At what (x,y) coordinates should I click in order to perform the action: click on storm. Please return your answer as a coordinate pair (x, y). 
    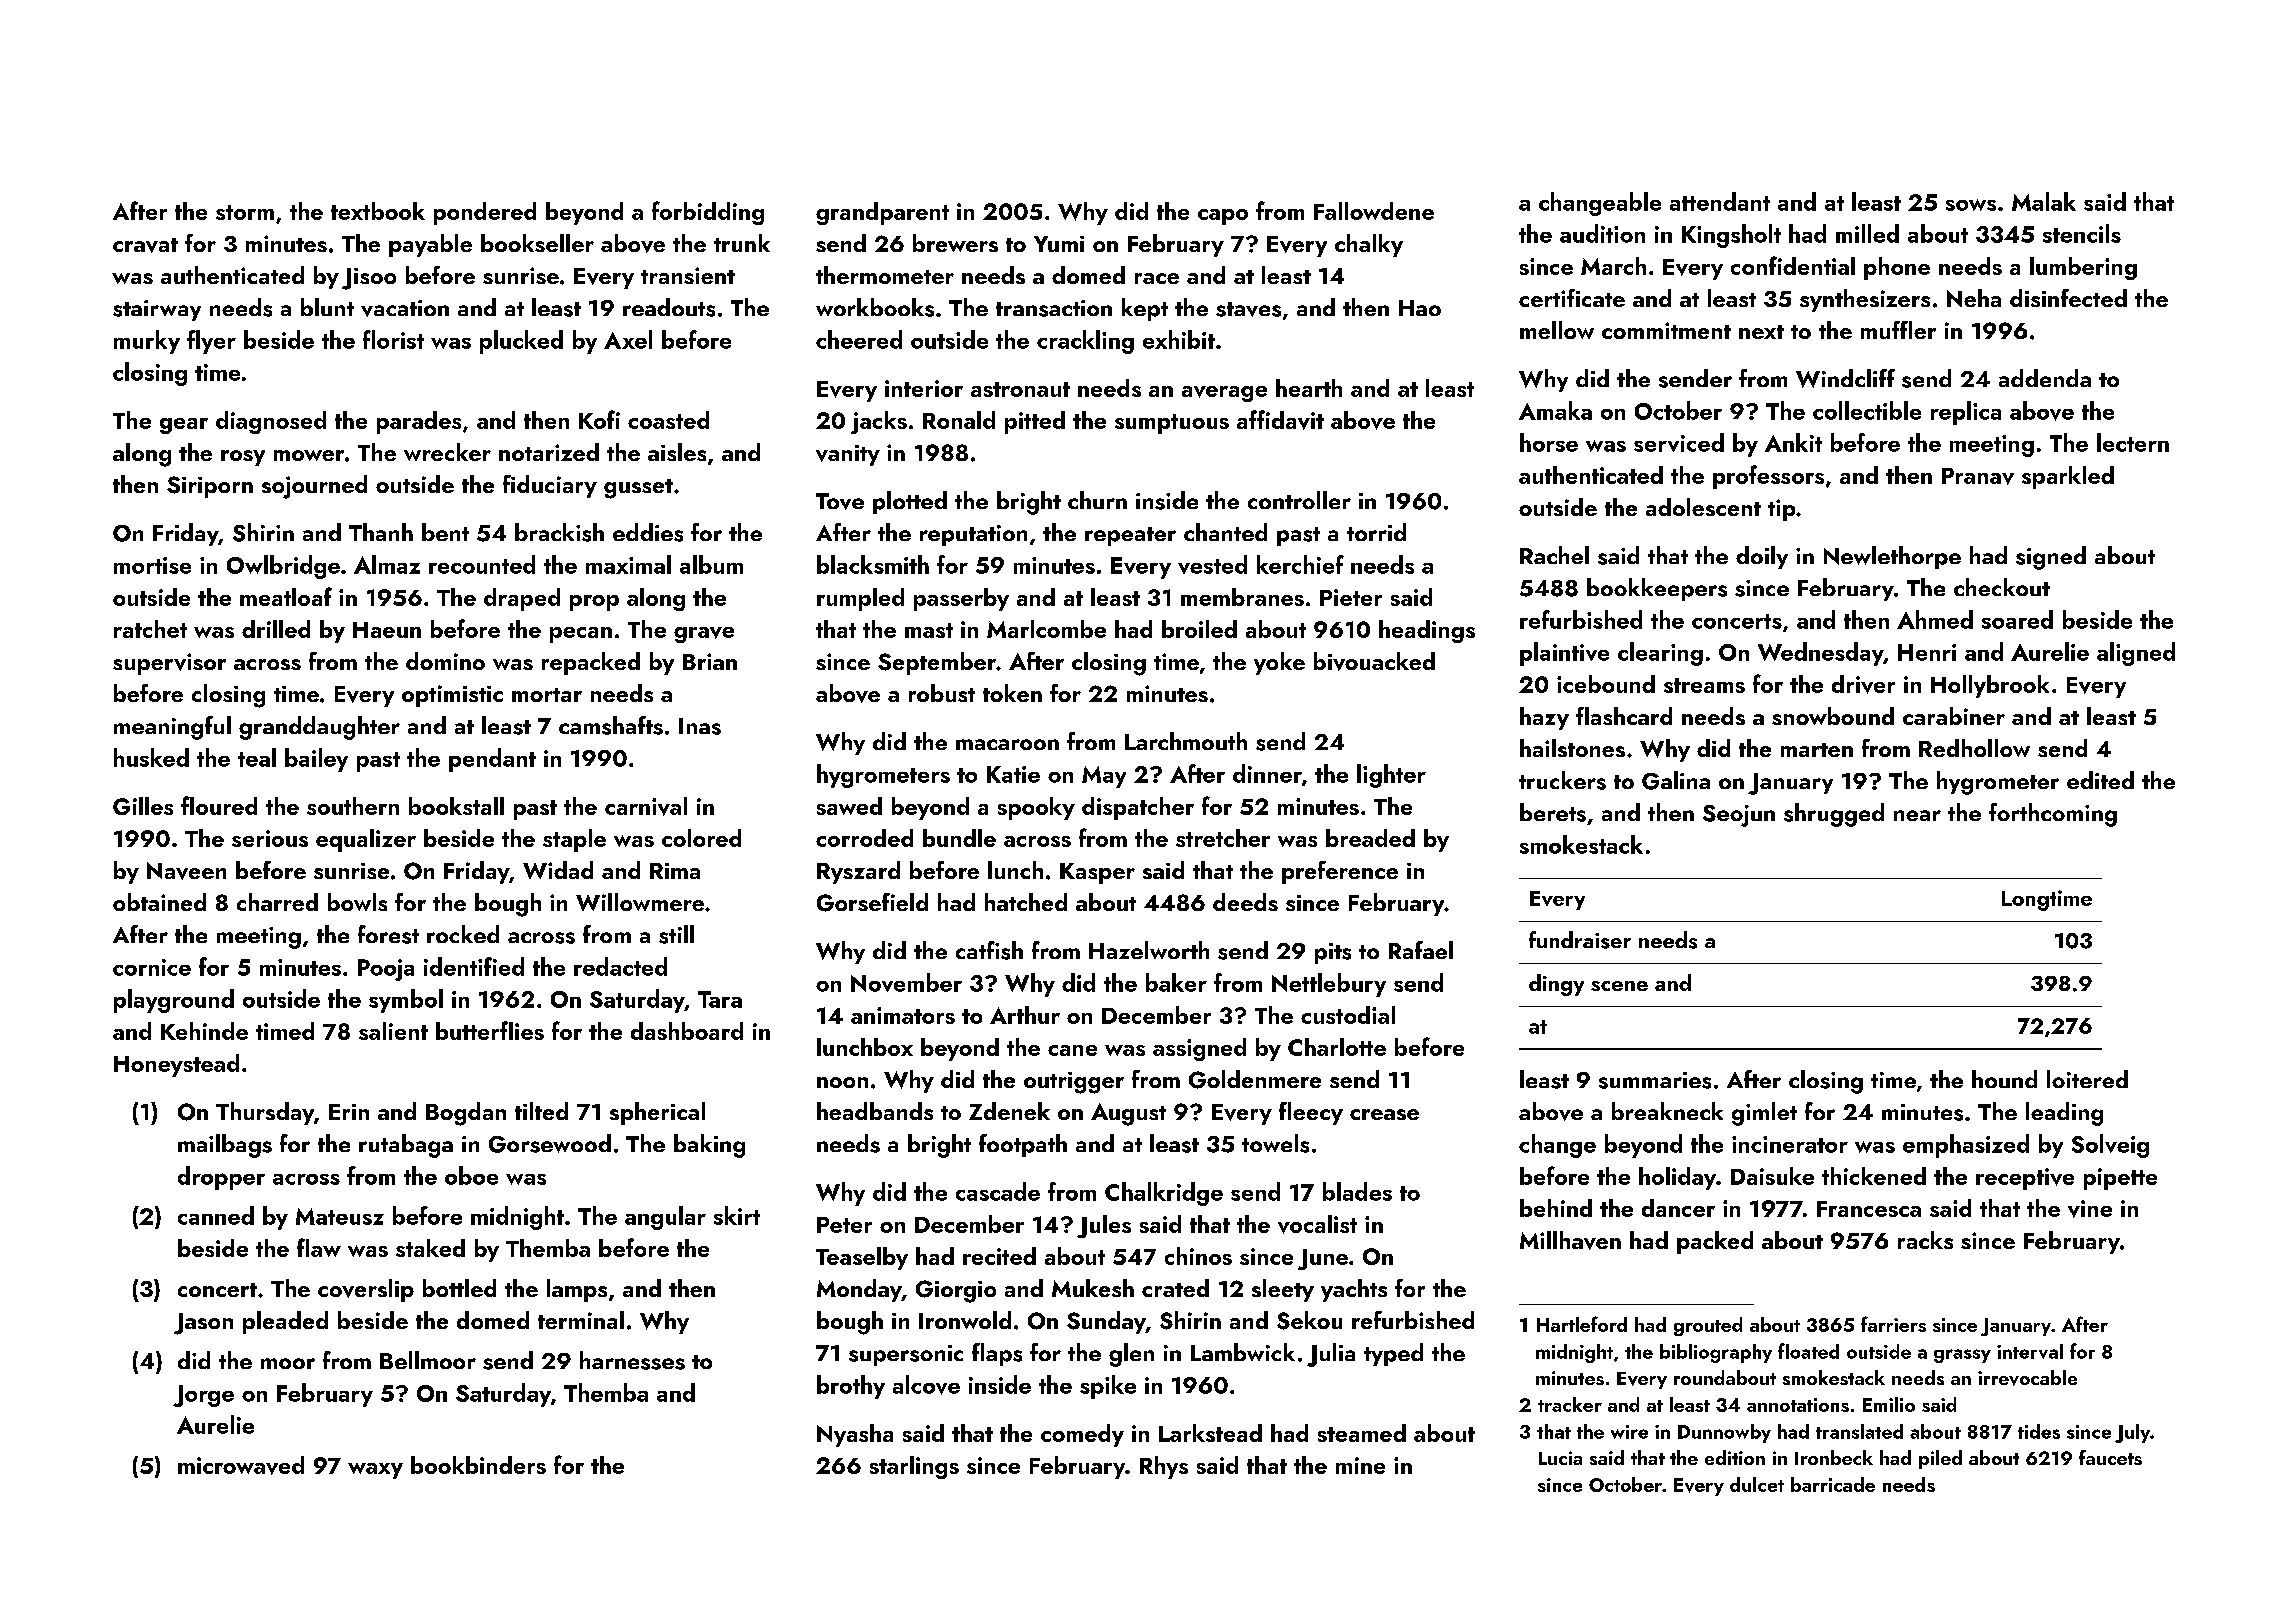
    Looking at the image, I should click on (245, 212).
